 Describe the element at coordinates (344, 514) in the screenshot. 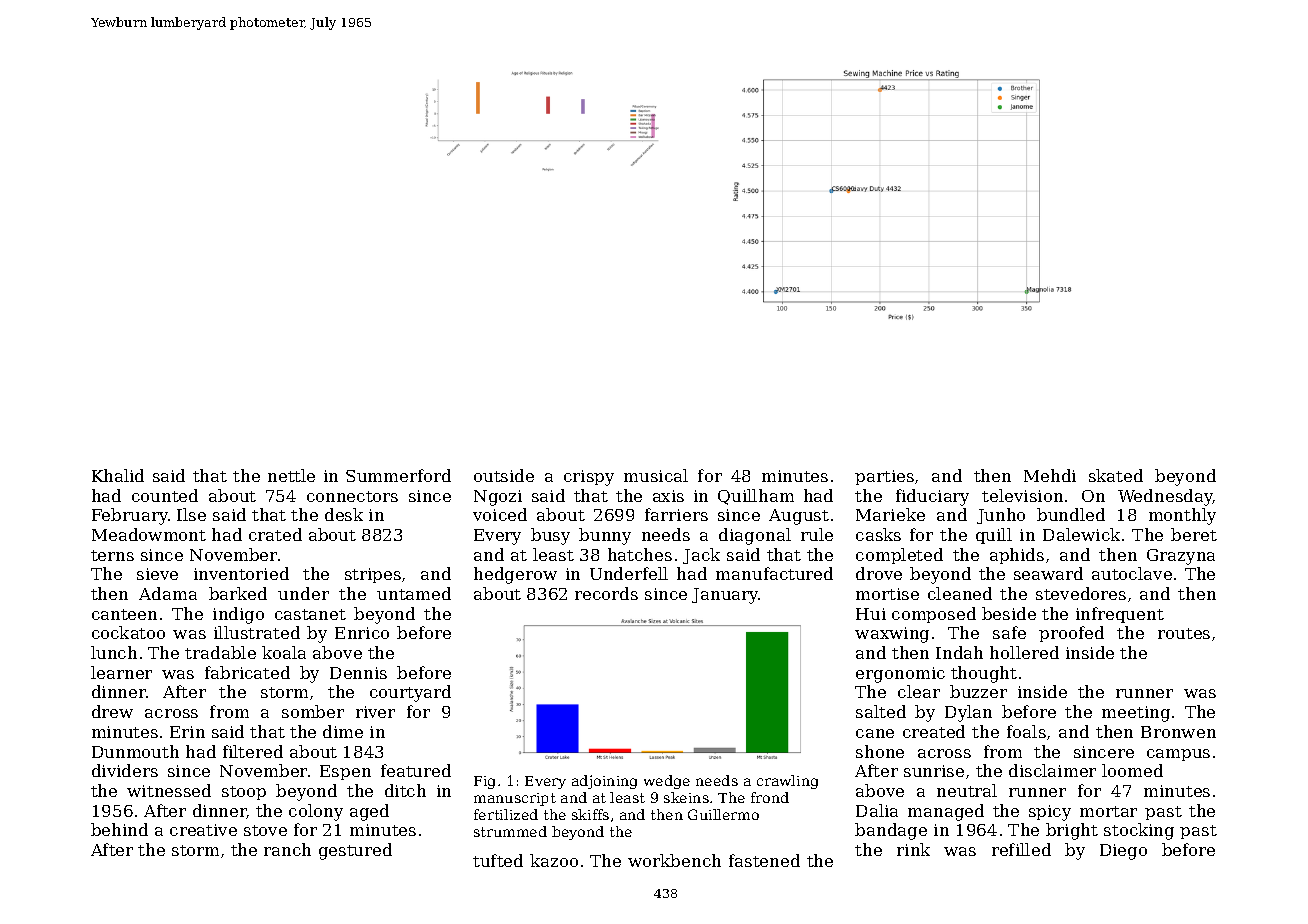

I see `desk` at that location.
